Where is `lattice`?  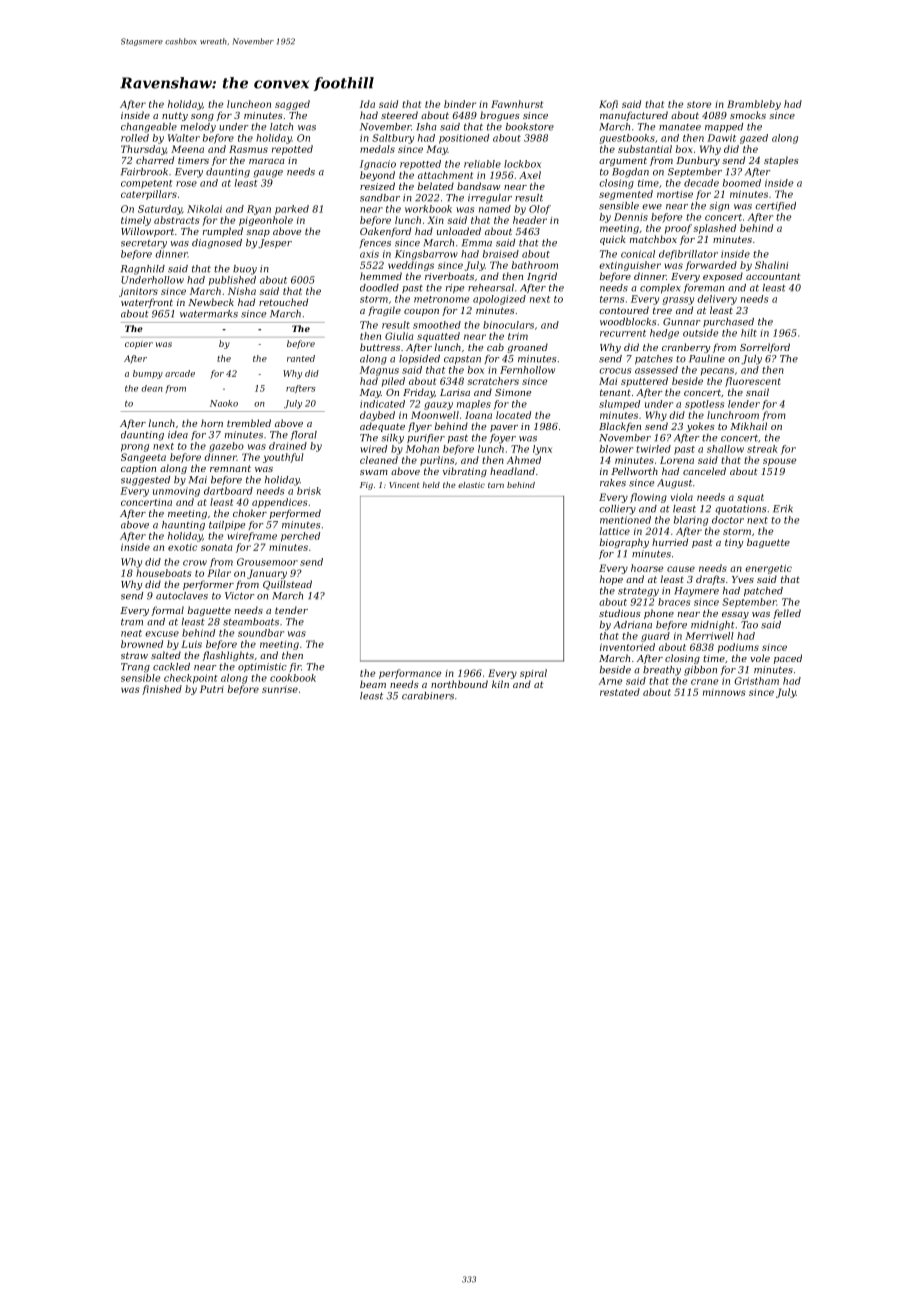 lattice is located at coordinates (615, 531).
